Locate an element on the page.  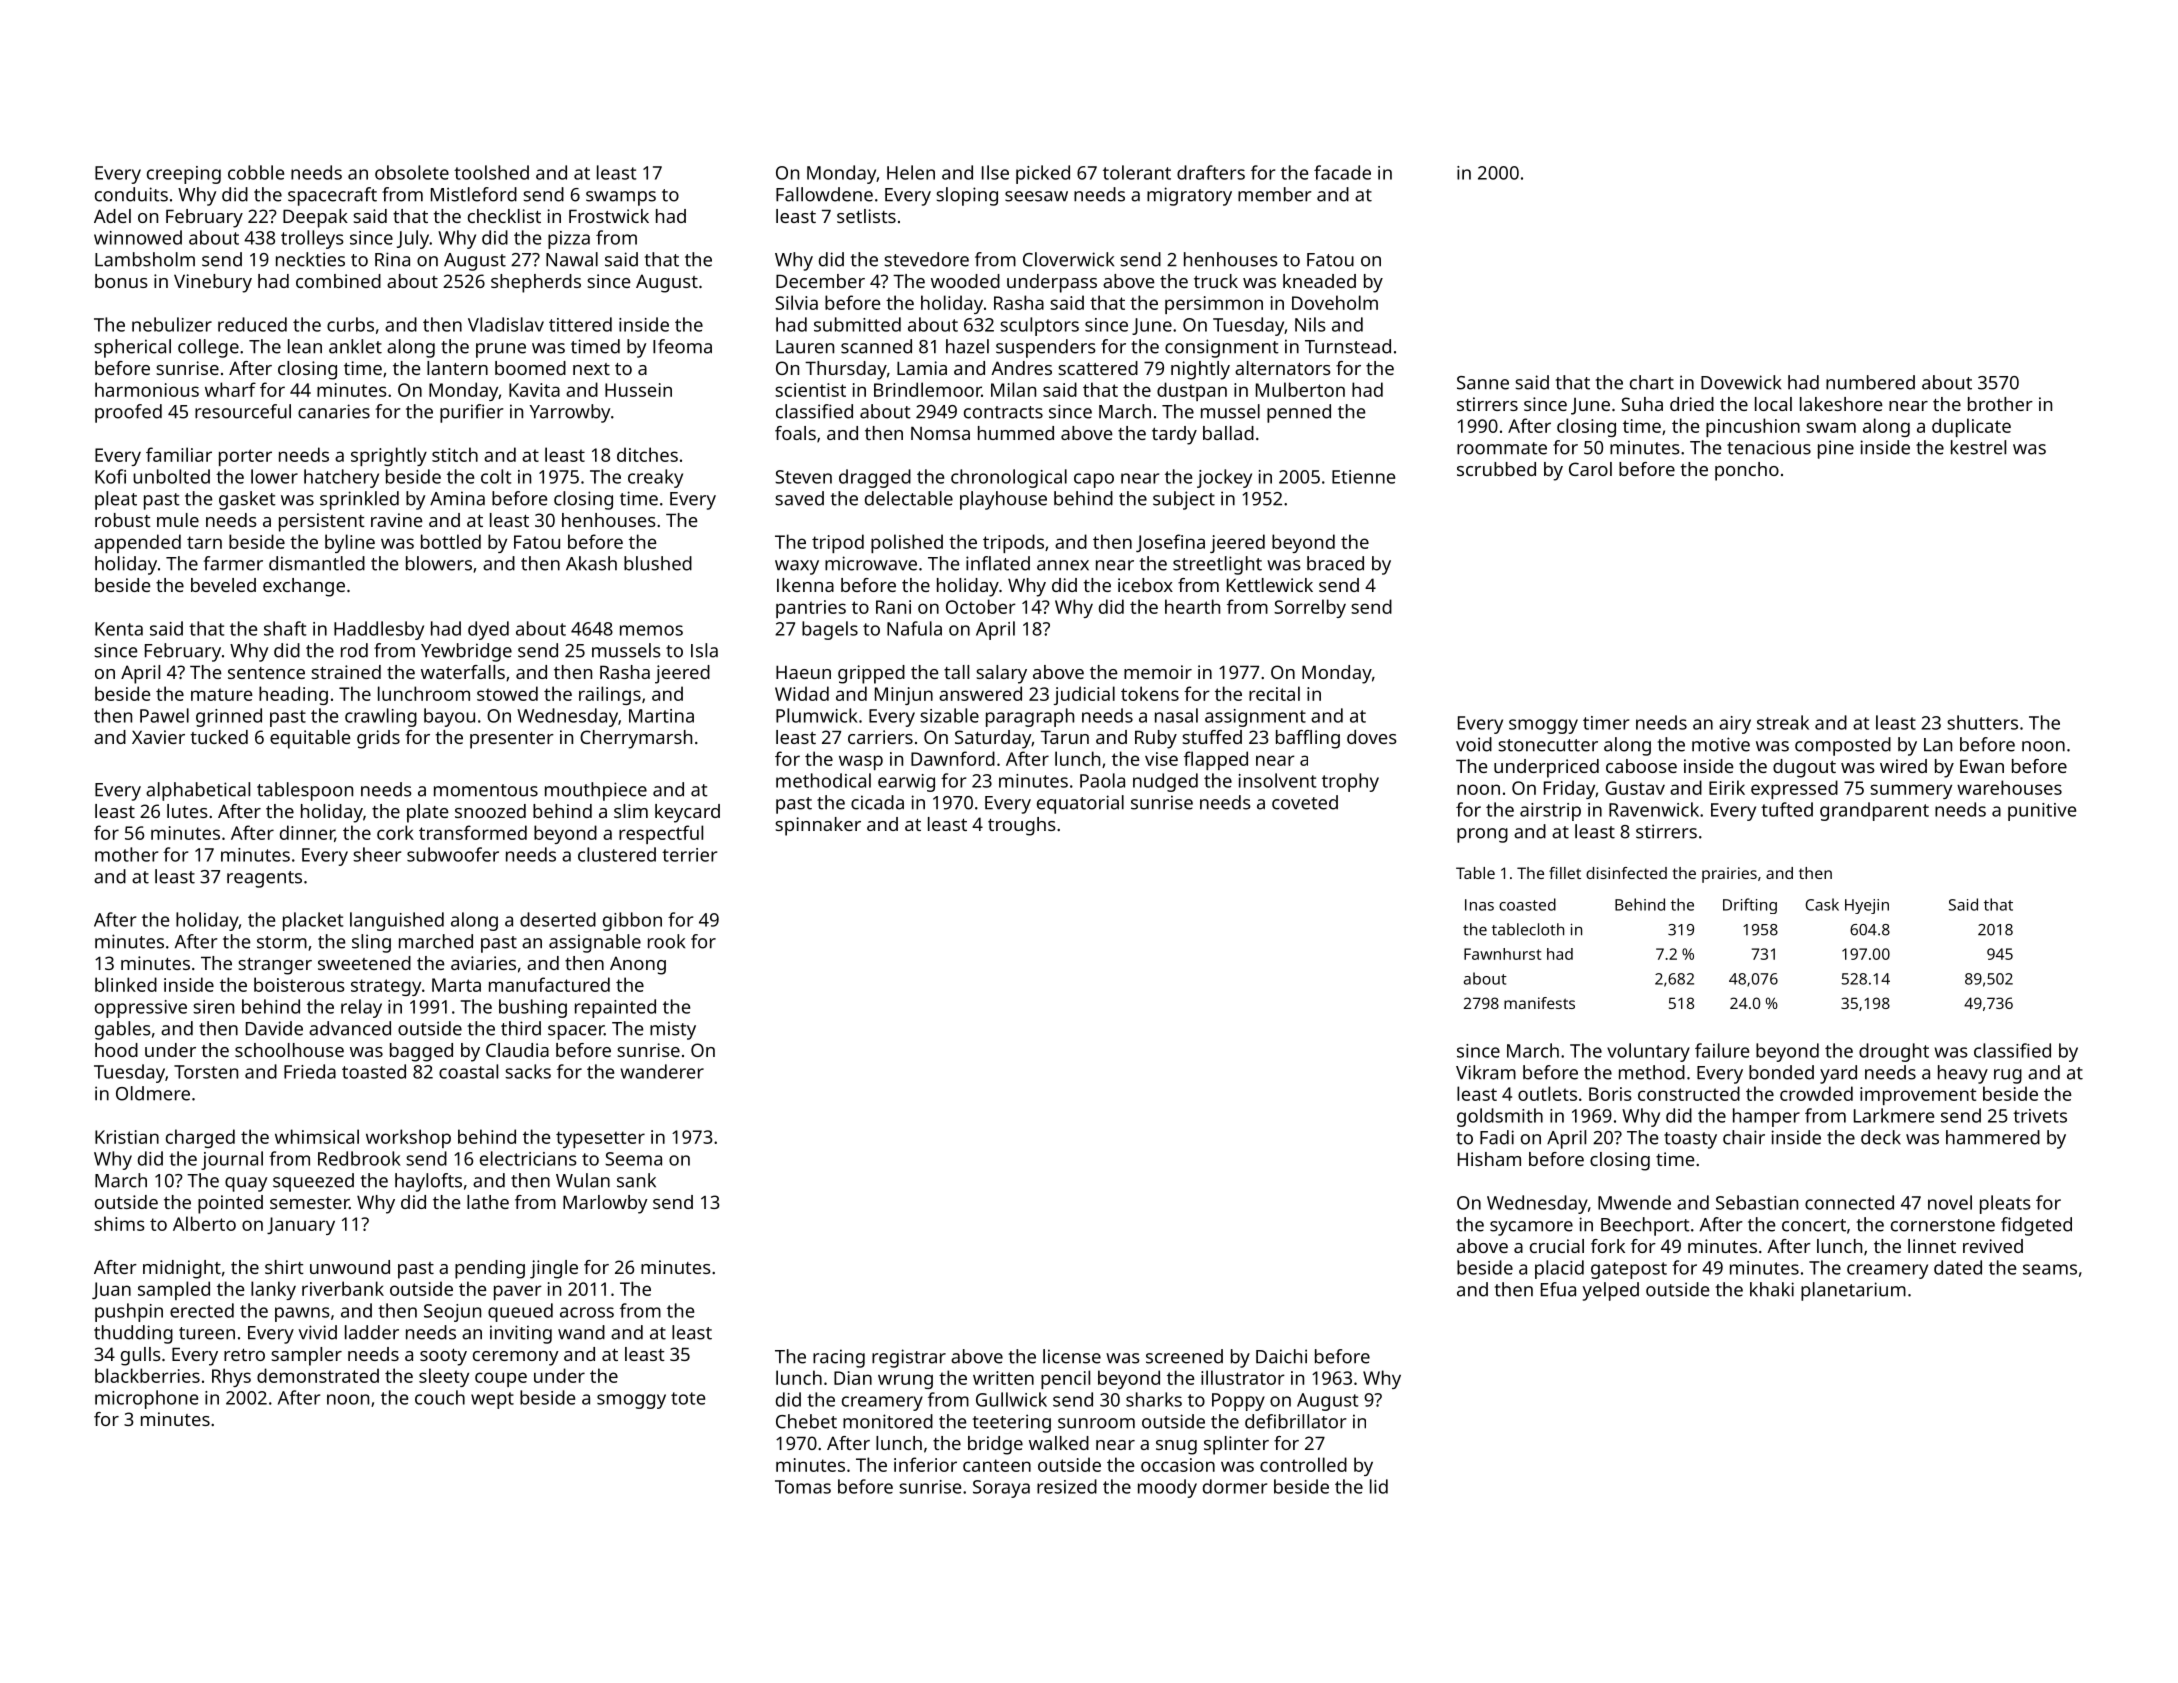
conduits is located at coordinates (131, 194).
